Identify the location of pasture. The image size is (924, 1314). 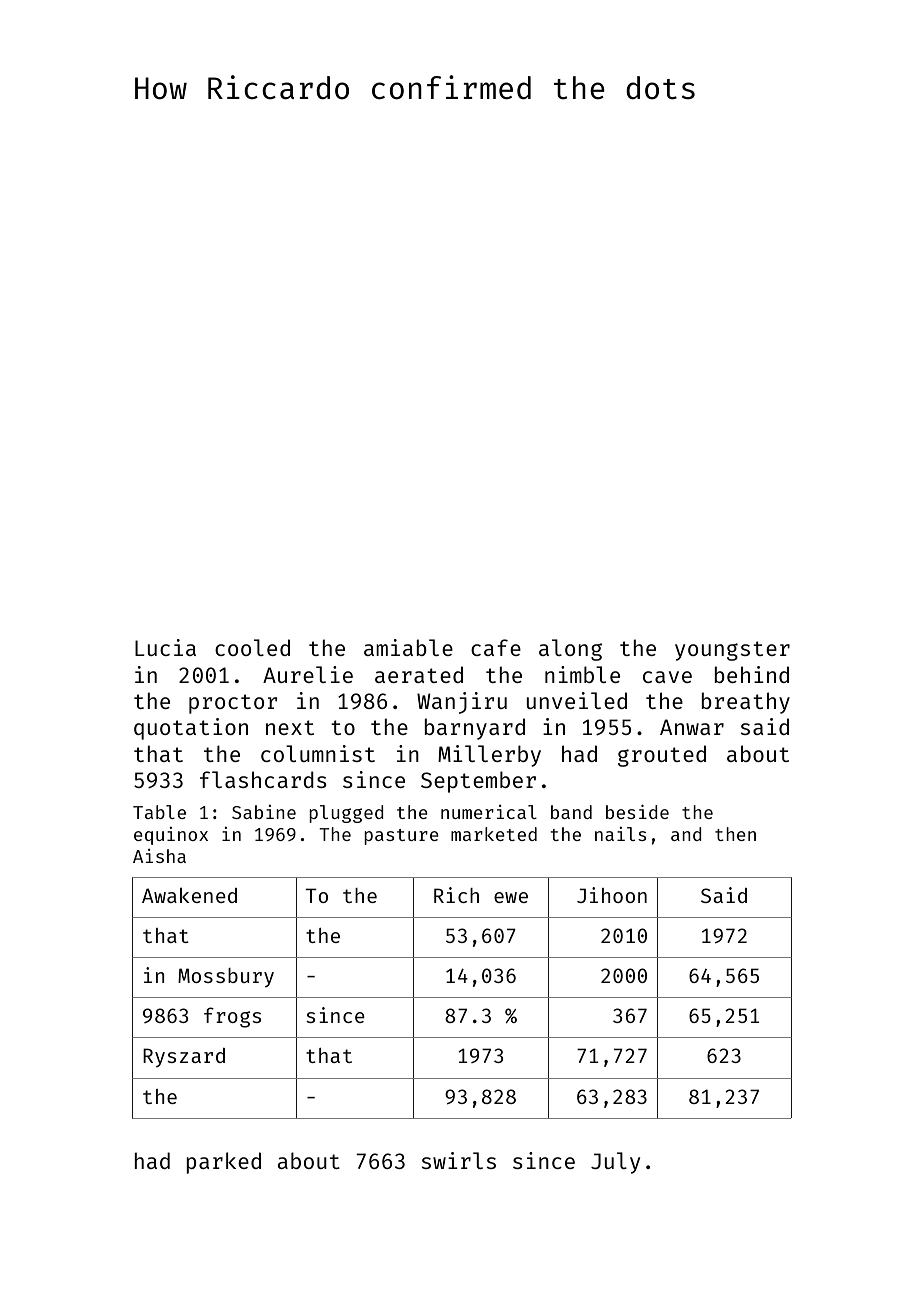
(401, 837).
